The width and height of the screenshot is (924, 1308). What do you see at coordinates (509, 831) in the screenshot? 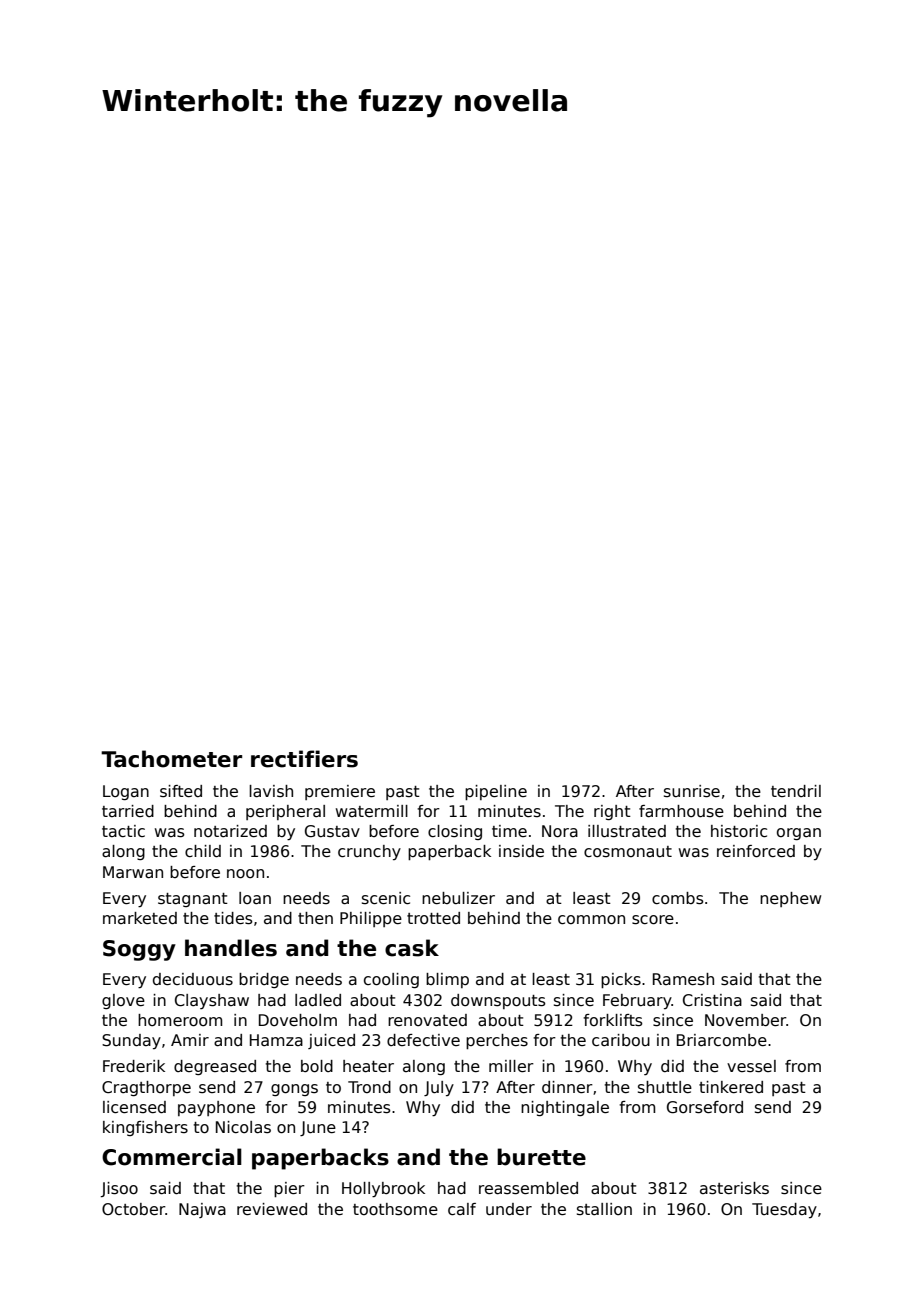
I see `time` at bounding box center [509, 831].
